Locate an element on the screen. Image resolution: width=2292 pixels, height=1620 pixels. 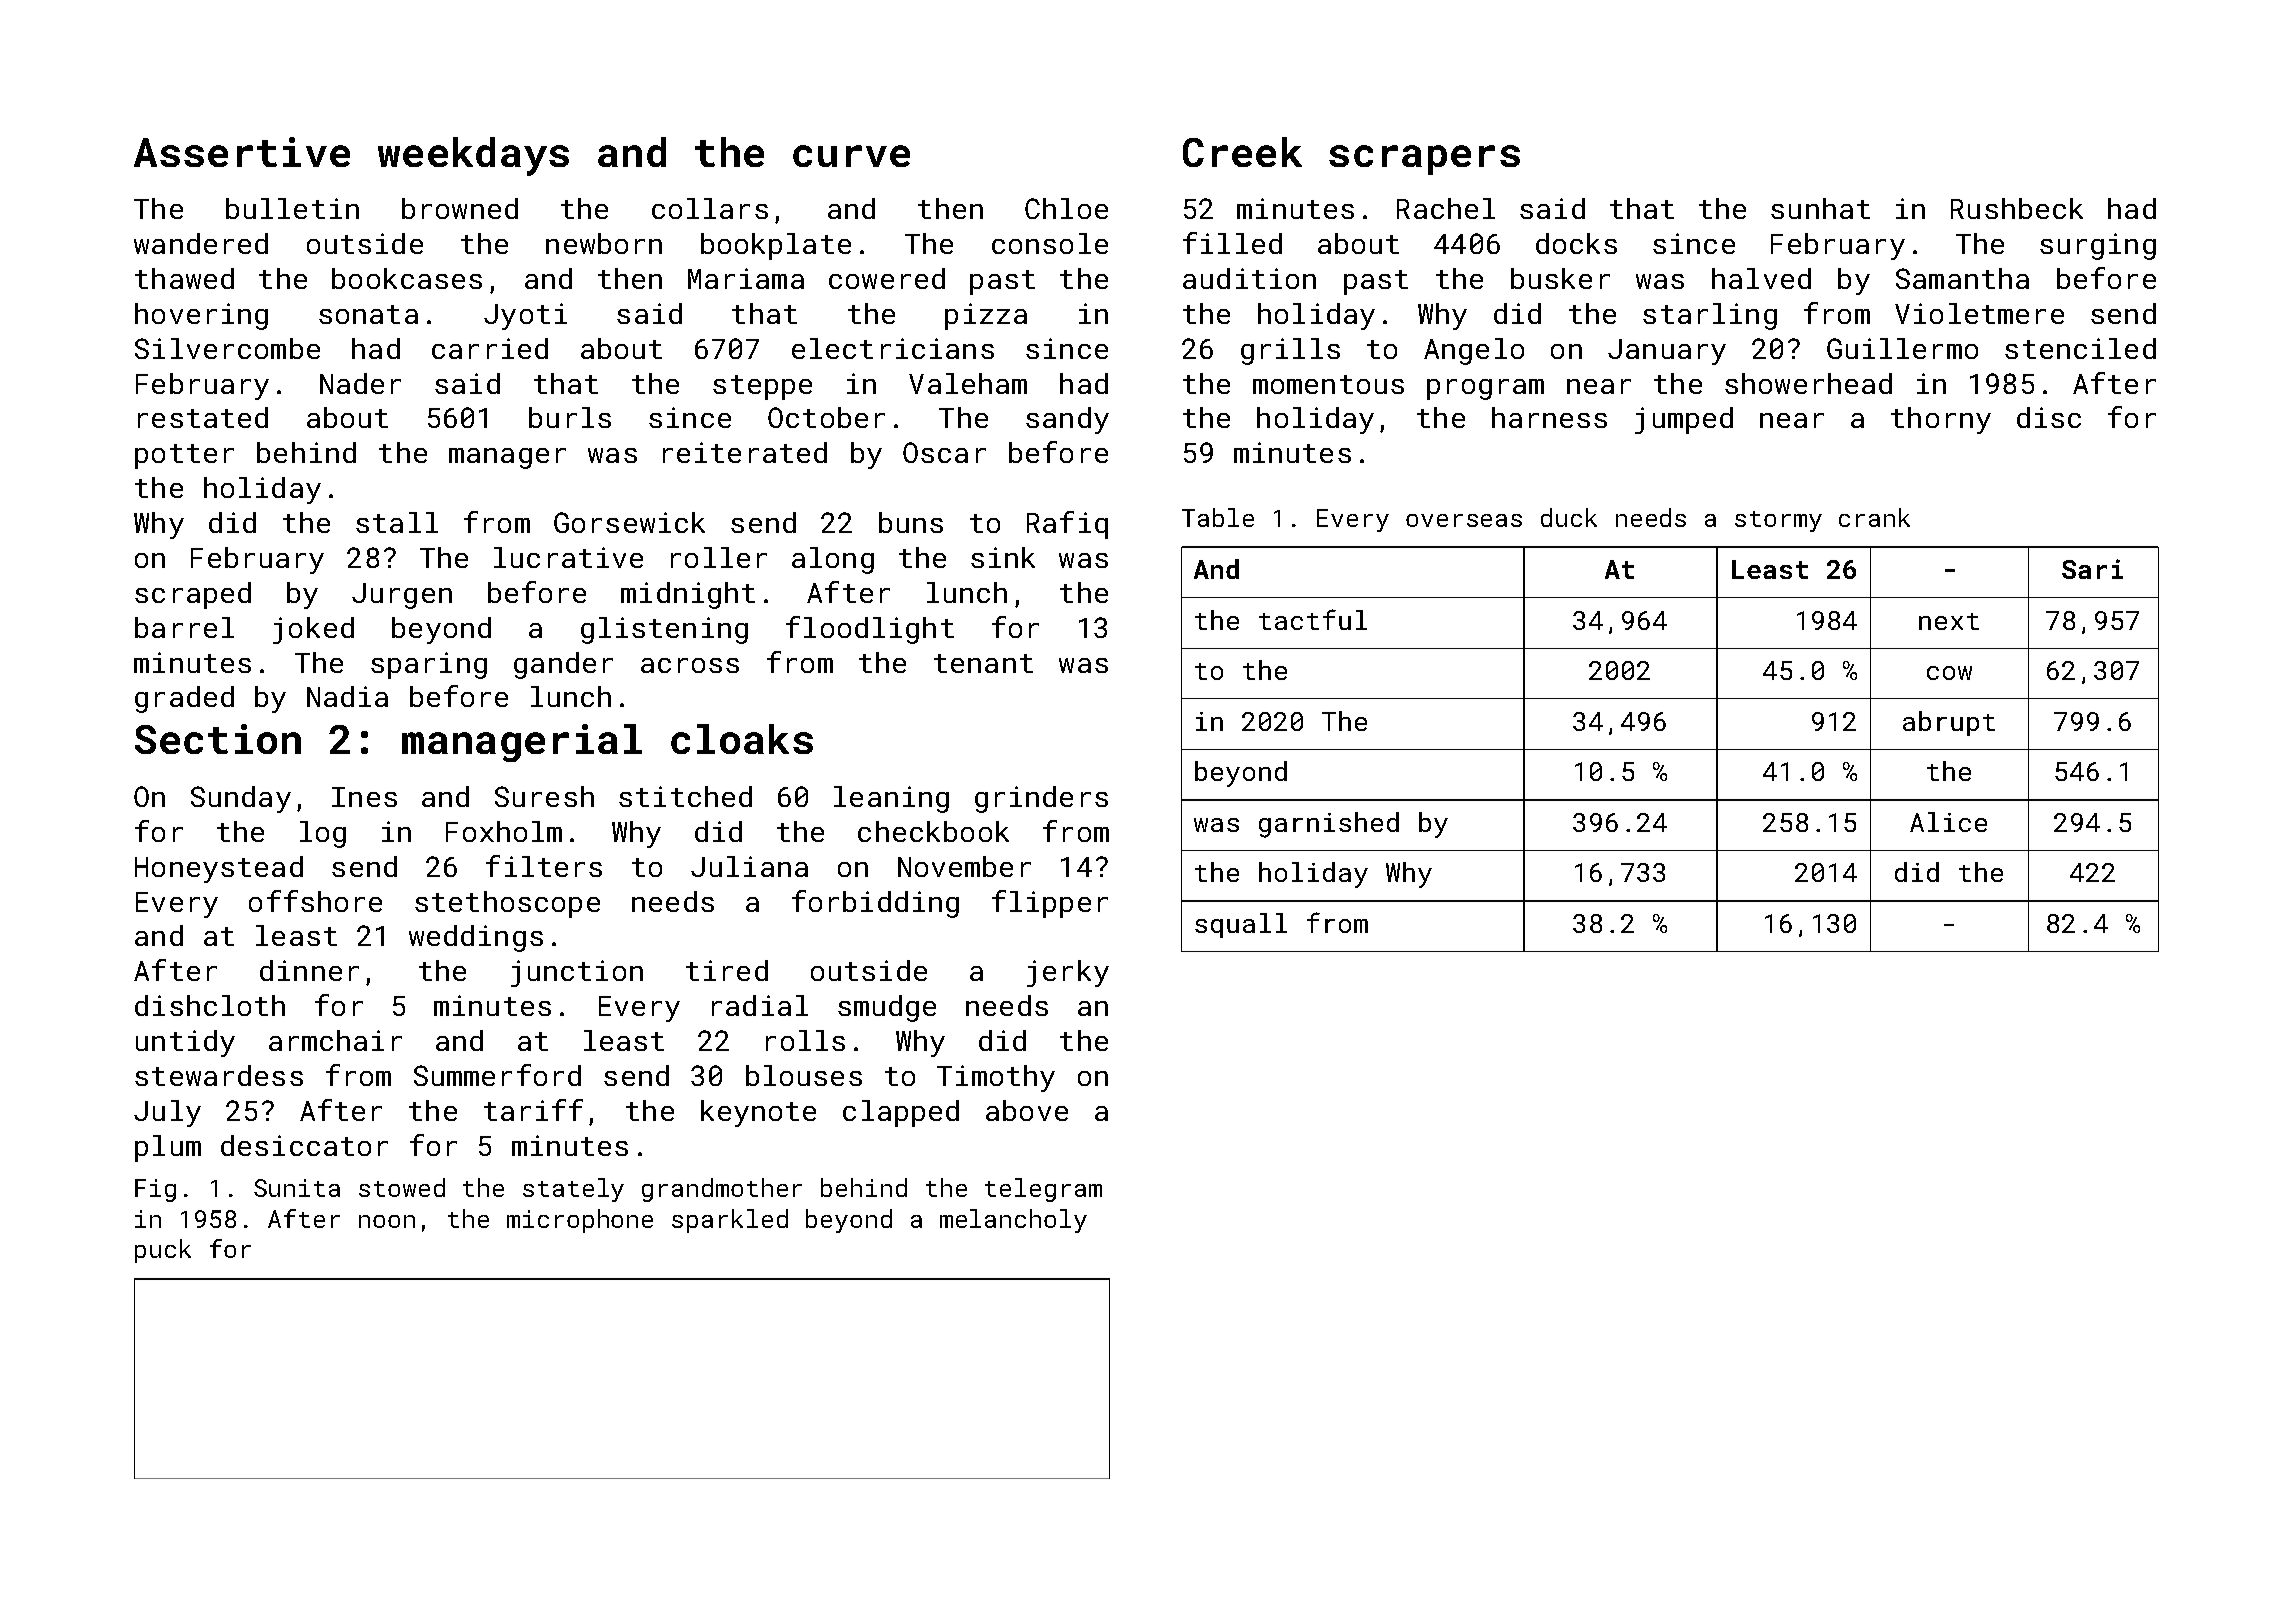
restated is located at coordinates (203, 417).
